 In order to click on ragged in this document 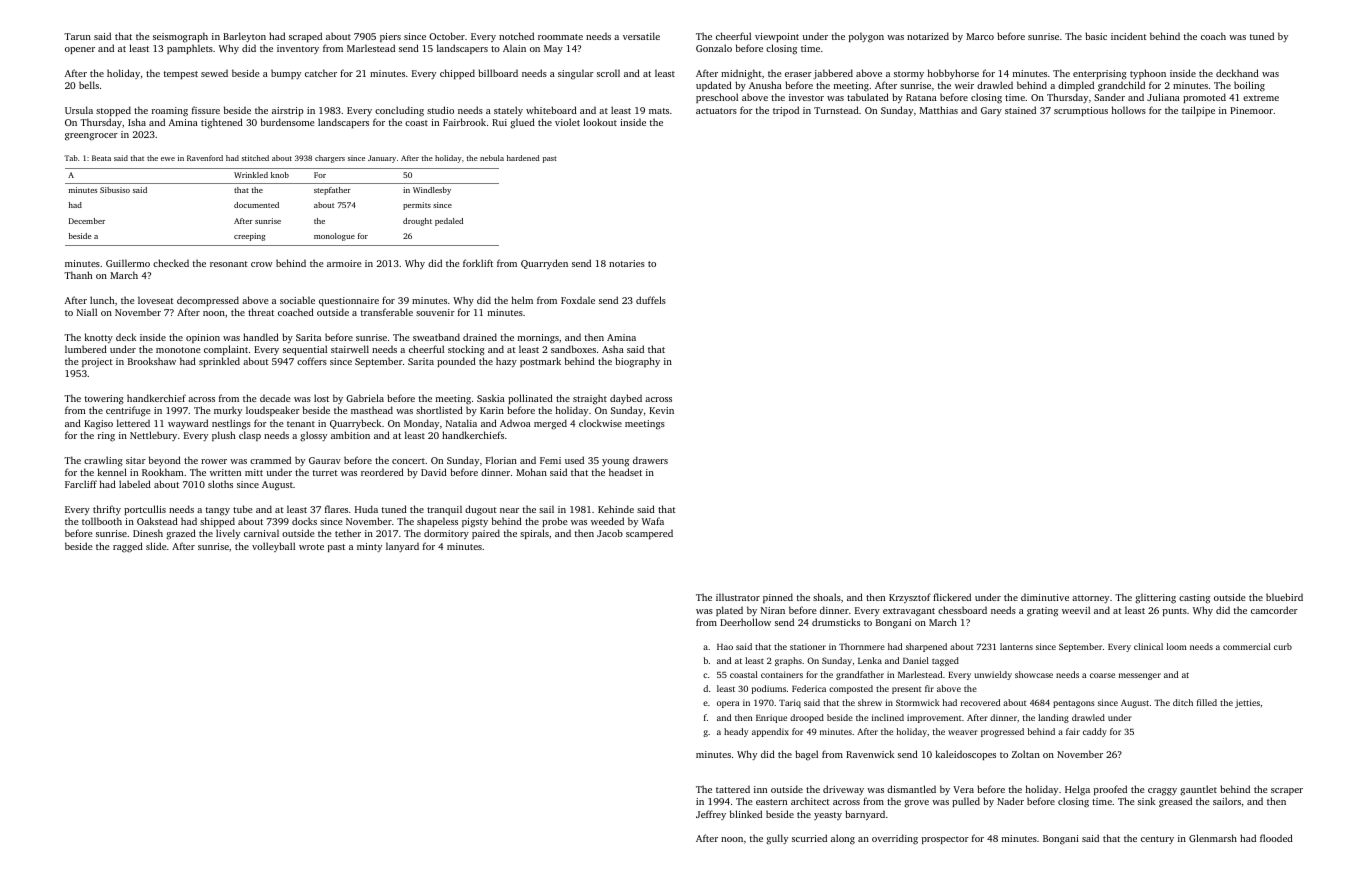, I will do `click(128, 547)`.
